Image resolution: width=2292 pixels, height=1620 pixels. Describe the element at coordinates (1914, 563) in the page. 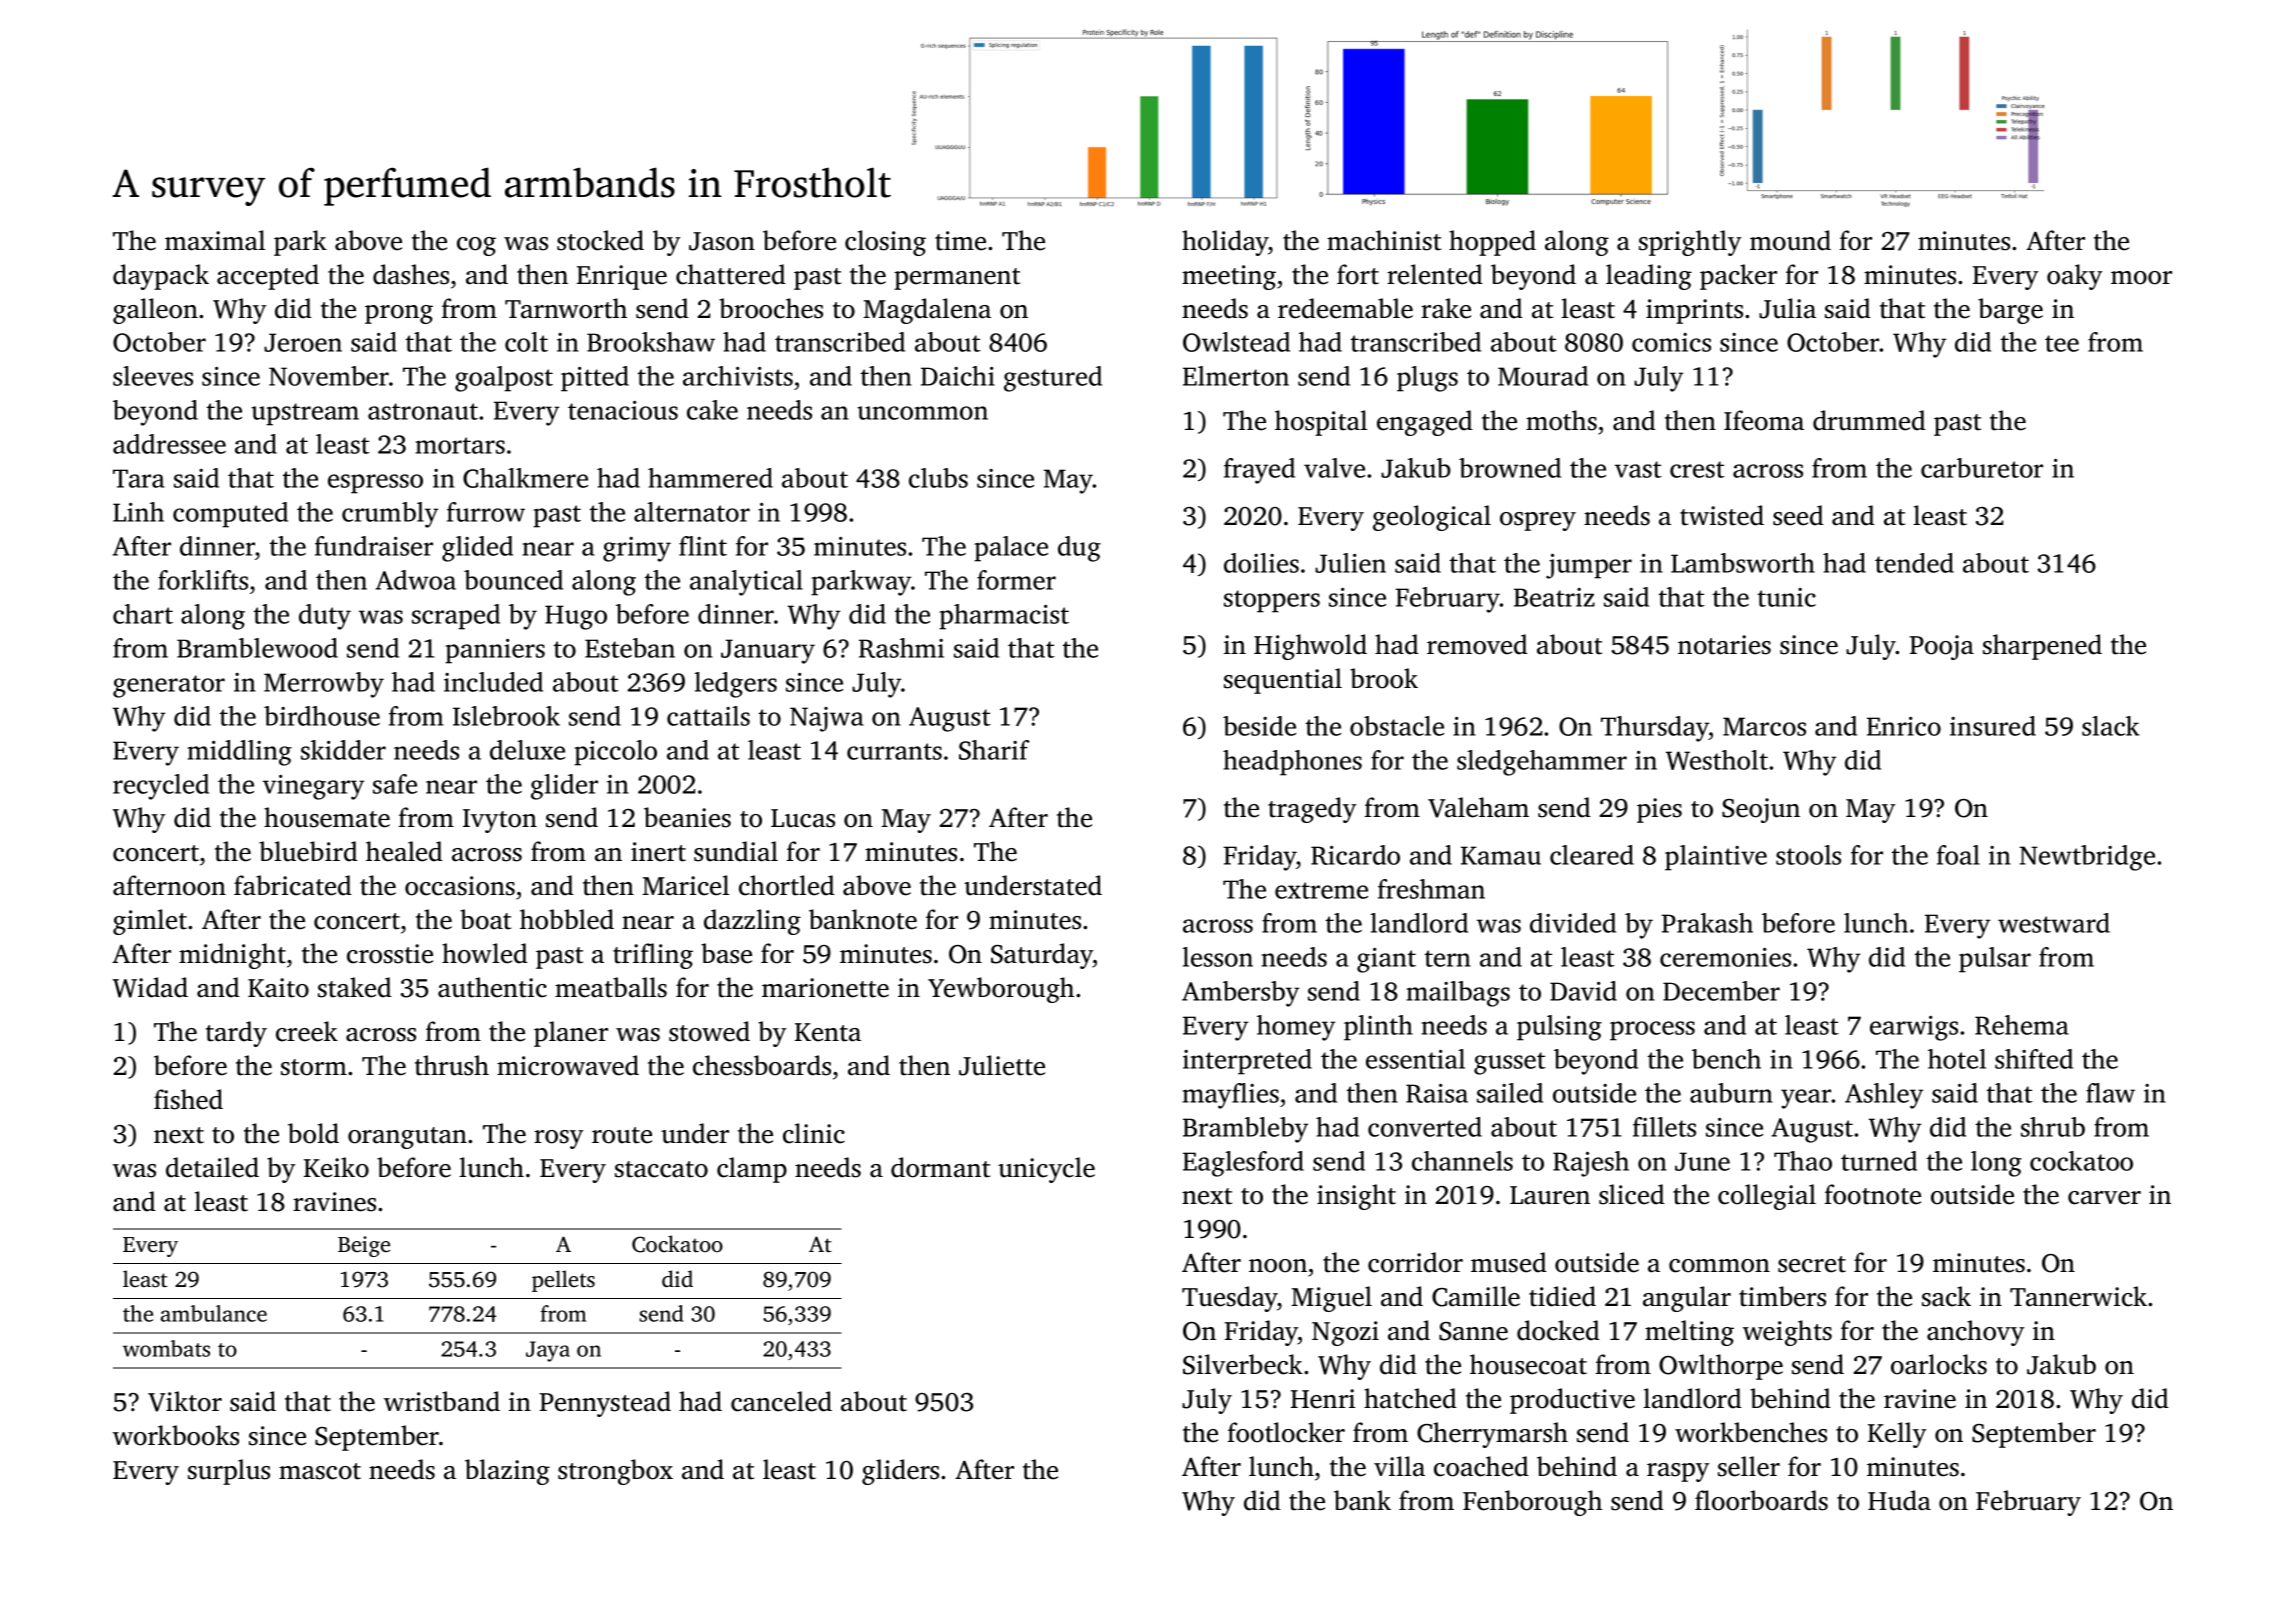

I see `tended` at that location.
